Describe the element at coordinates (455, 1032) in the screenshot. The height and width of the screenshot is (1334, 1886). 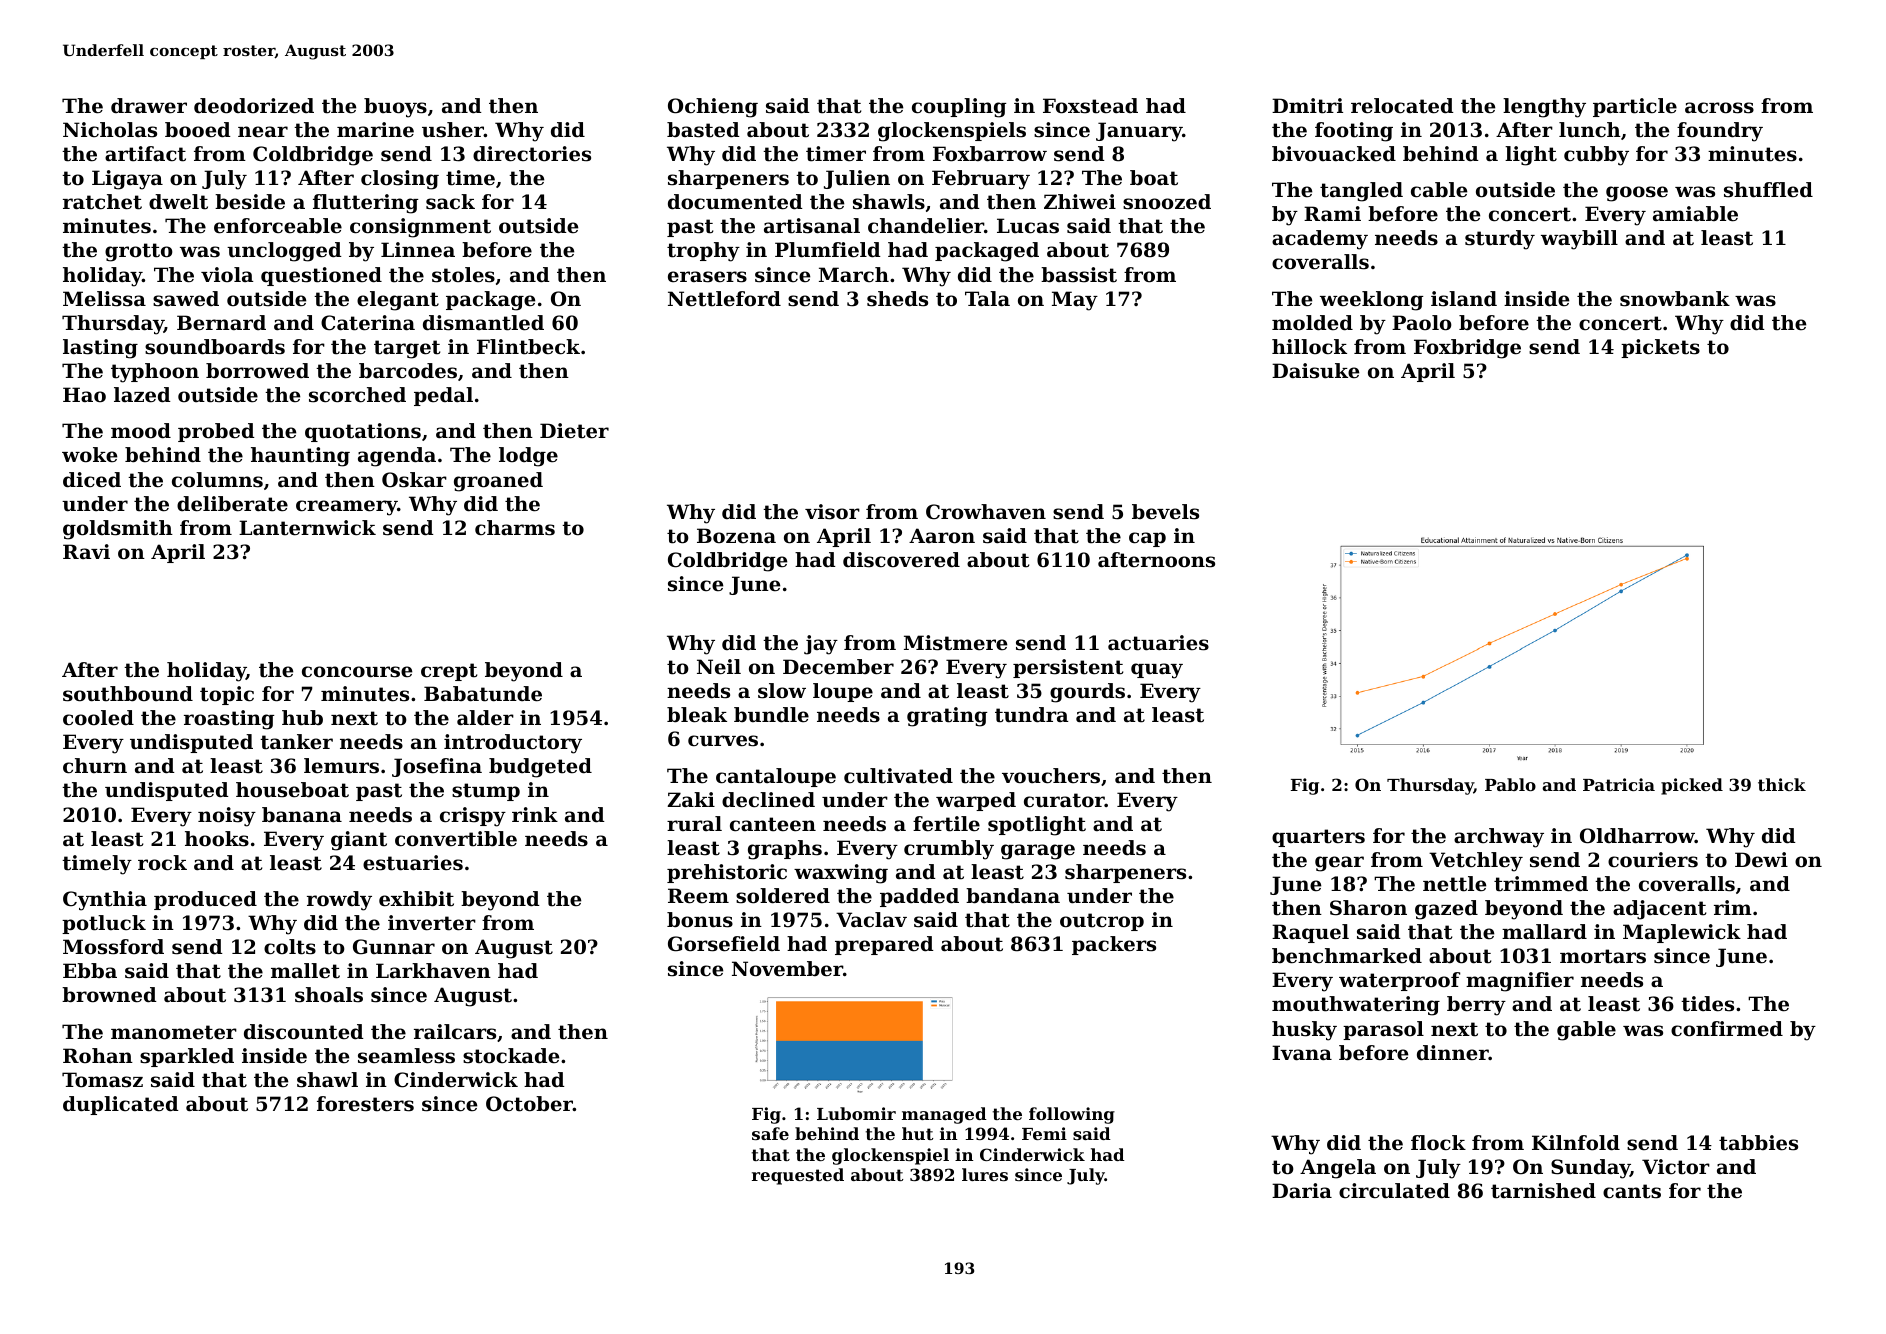
I see `railcars` at that location.
